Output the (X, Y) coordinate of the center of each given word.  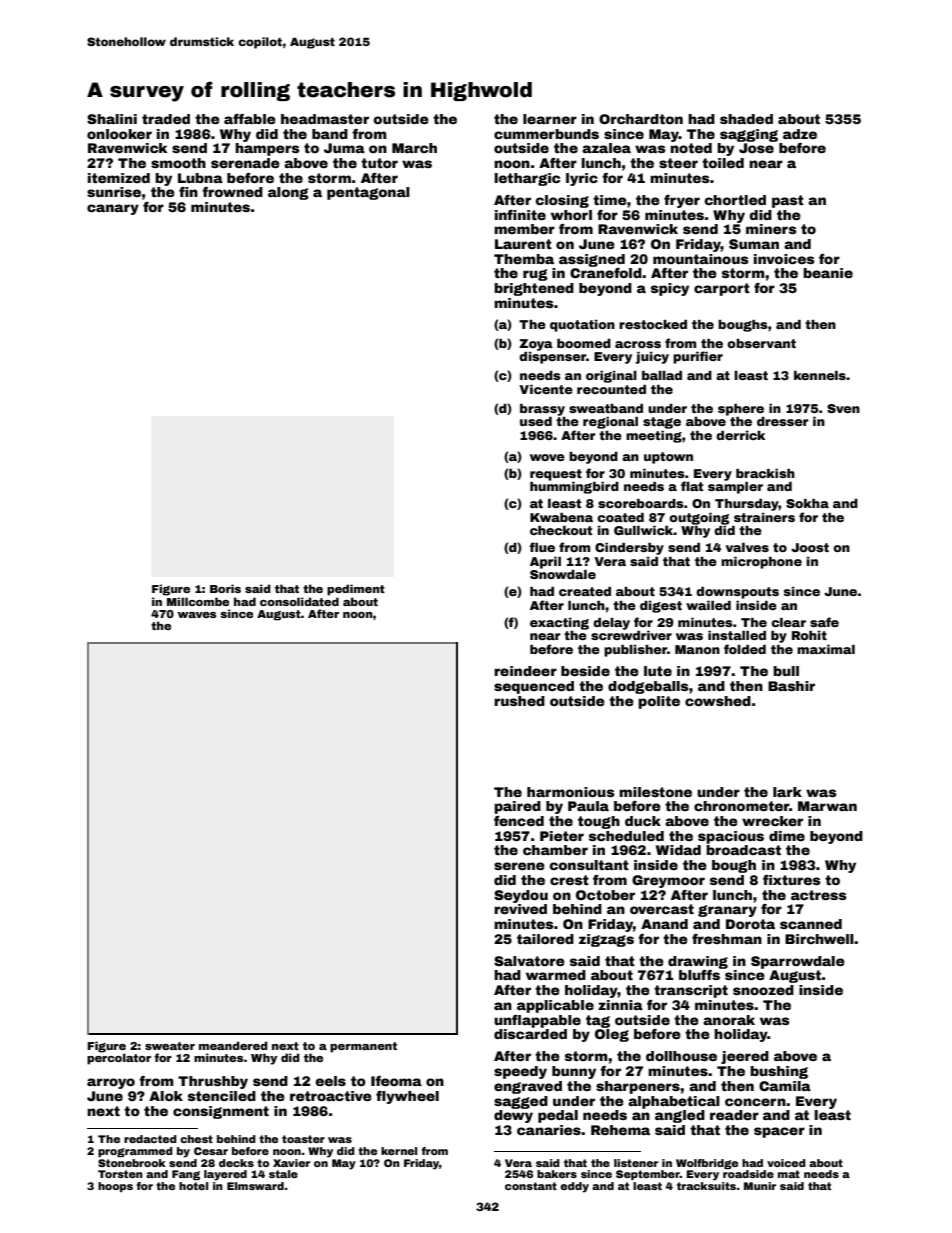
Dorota (750, 924)
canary (113, 209)
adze (800, 134)
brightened (534, 289)
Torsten (120, 1174)
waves (196, 615)
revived (520, 909)
